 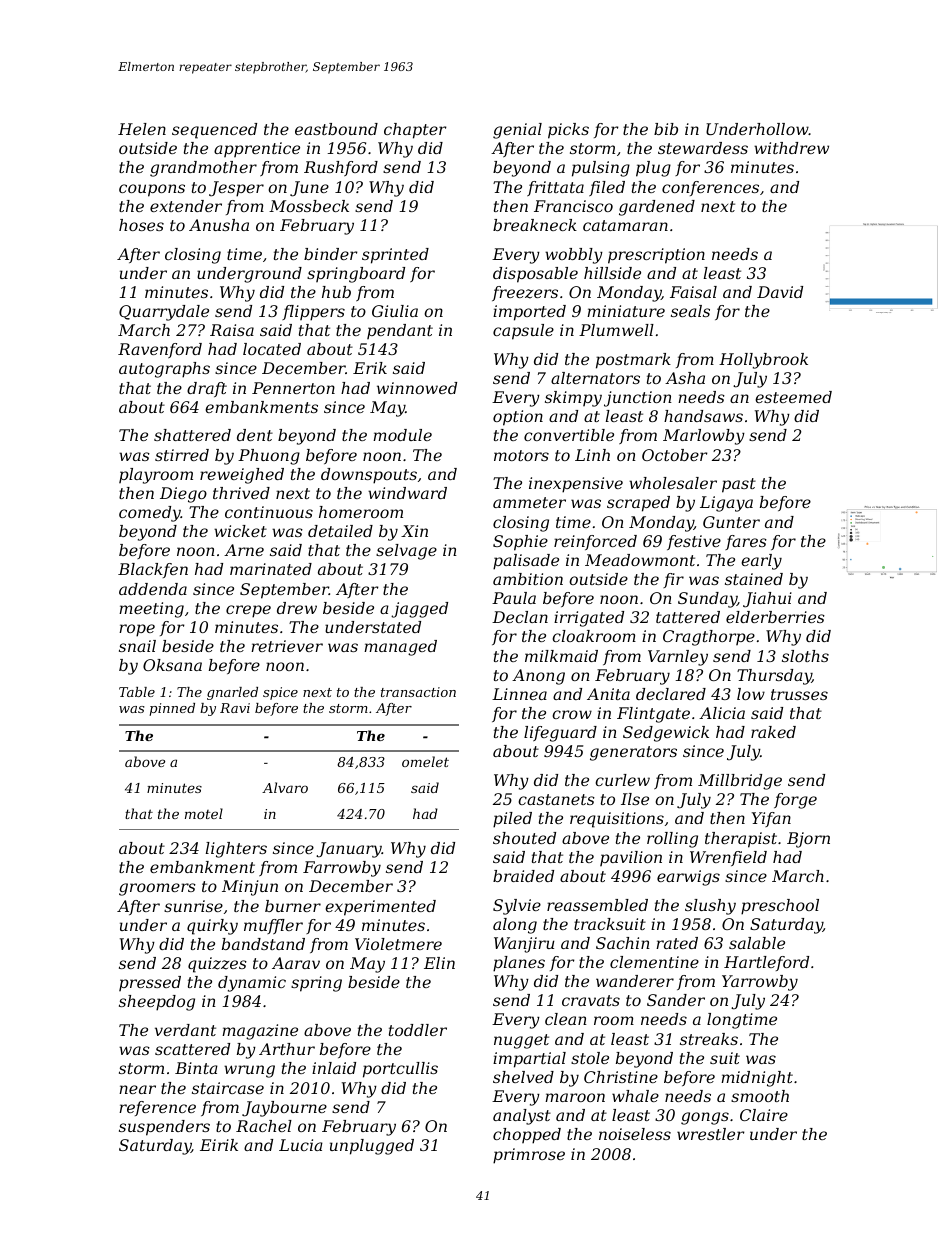 I want to click on sequenced, so click(x=214, y=131).
